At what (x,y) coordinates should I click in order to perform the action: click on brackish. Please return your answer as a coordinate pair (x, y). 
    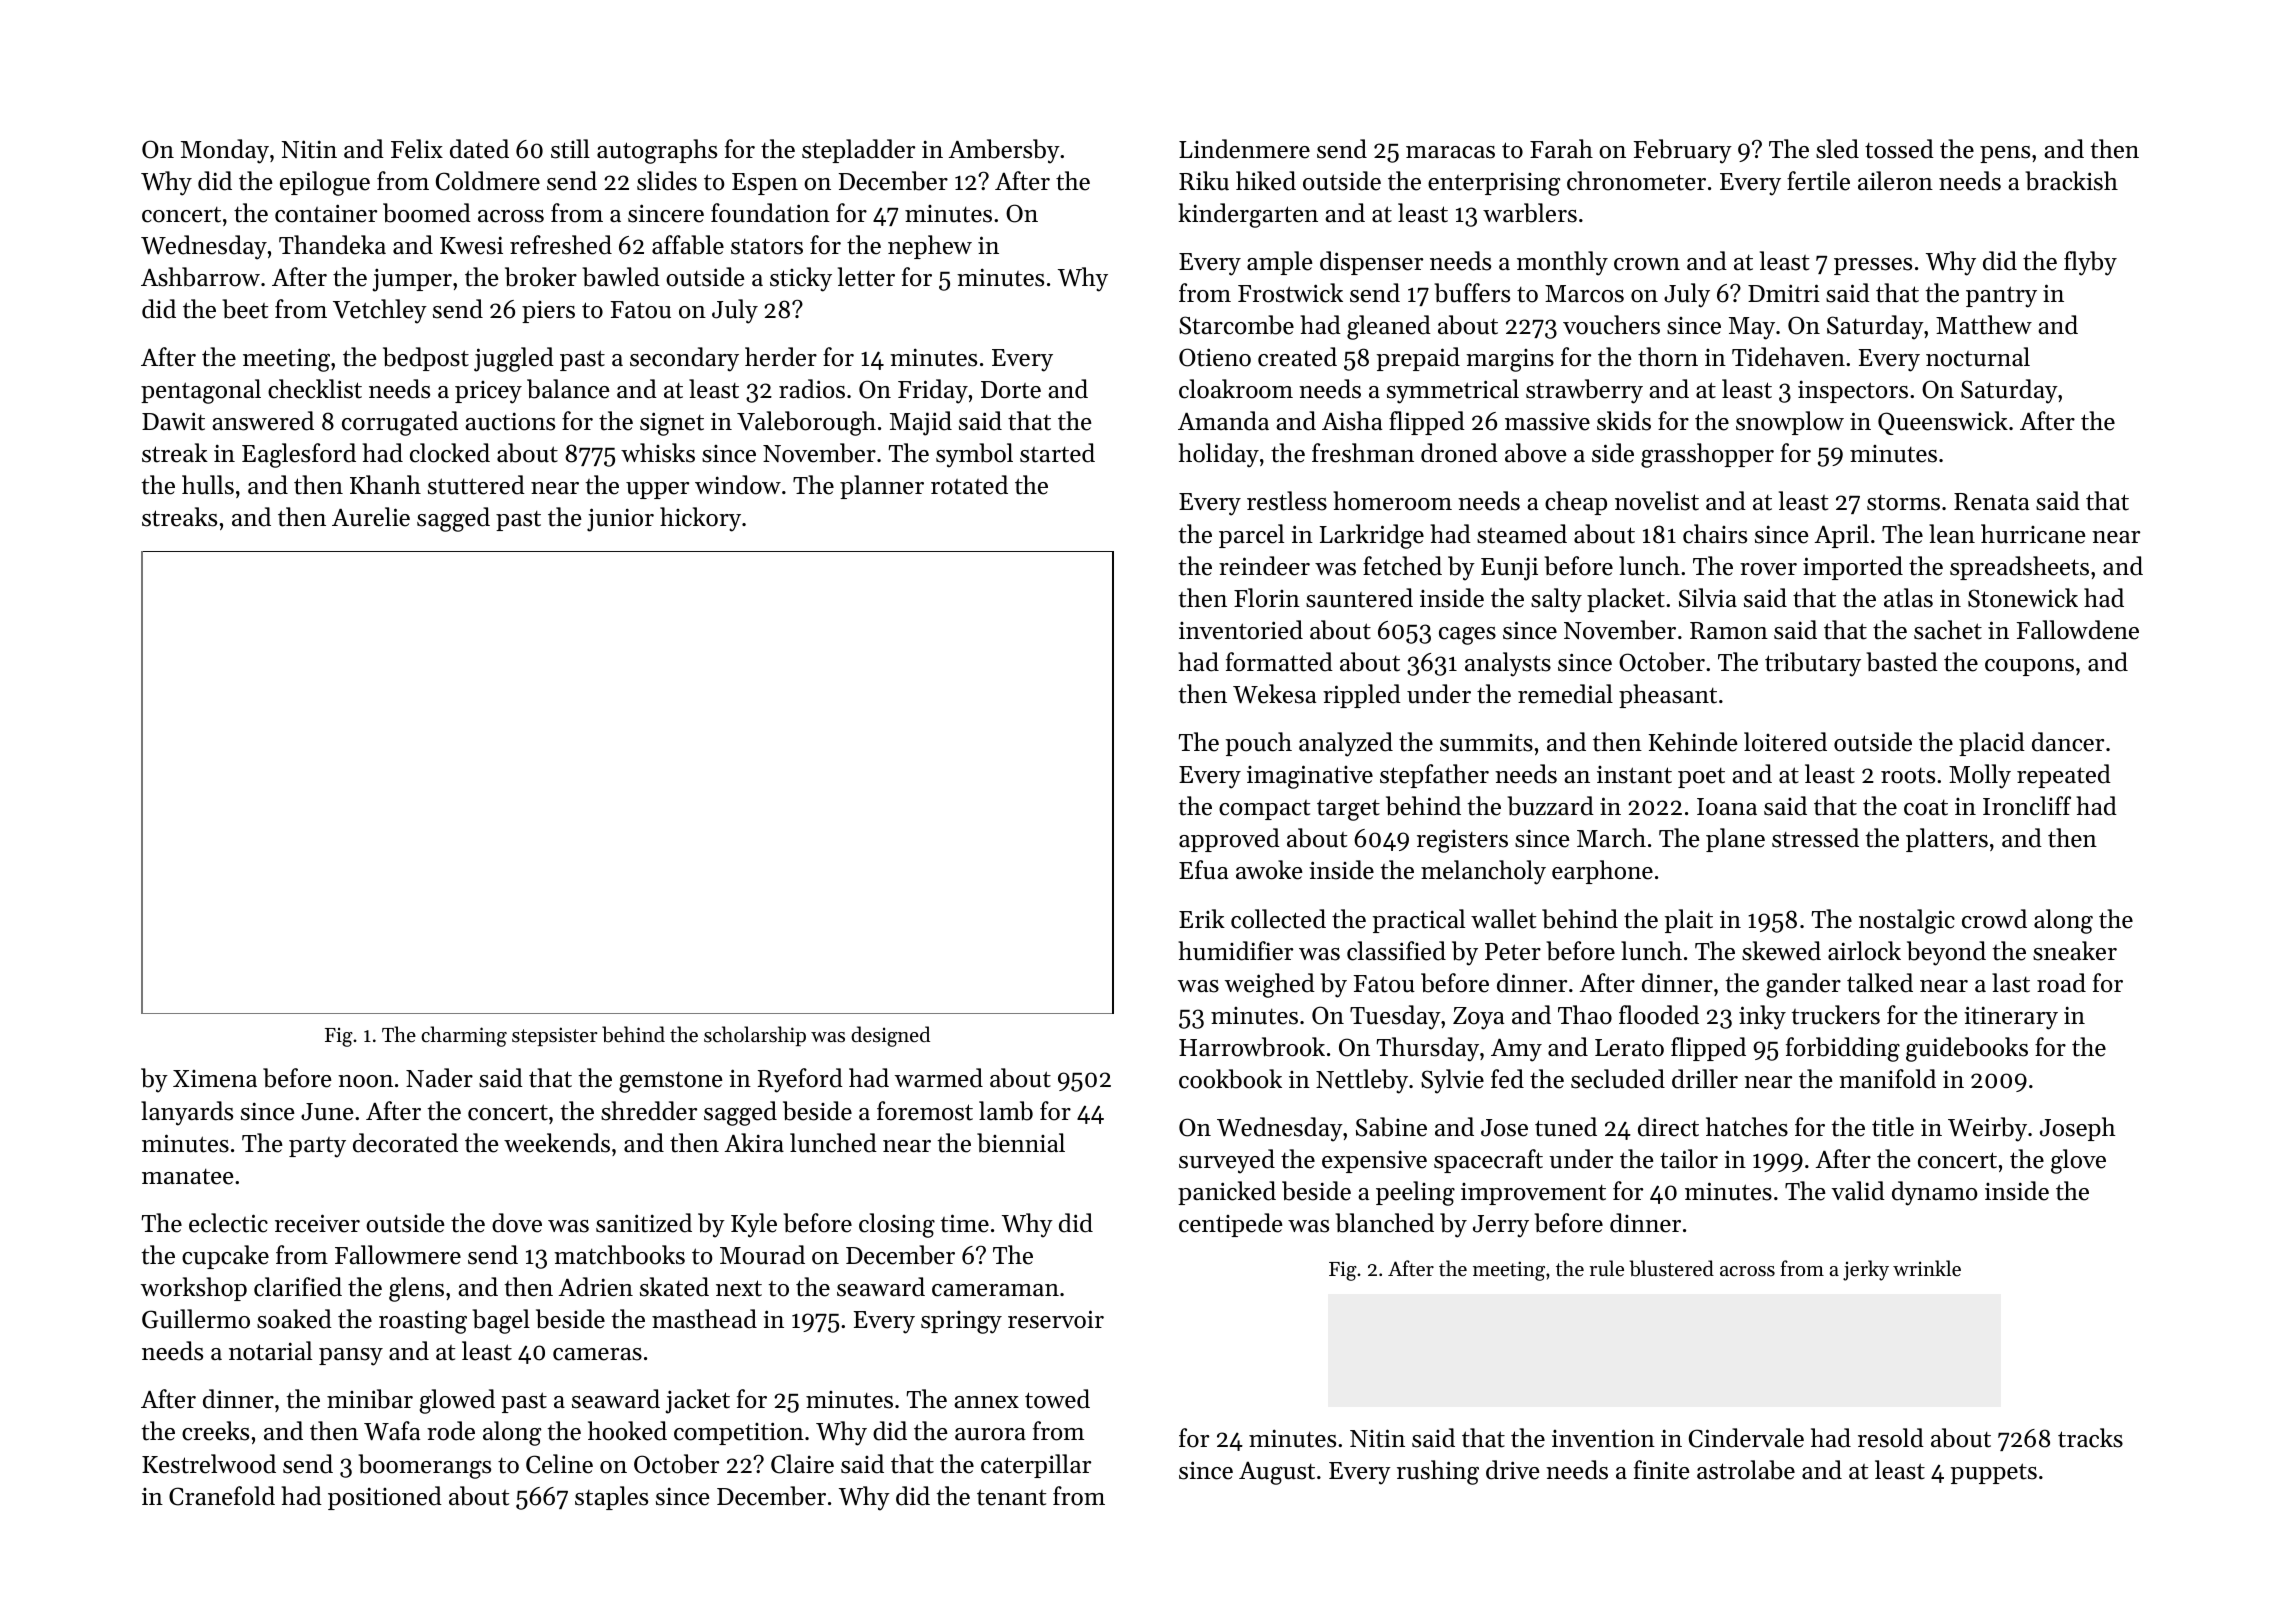
    Looking at the image, I should click on (2071, 181).
